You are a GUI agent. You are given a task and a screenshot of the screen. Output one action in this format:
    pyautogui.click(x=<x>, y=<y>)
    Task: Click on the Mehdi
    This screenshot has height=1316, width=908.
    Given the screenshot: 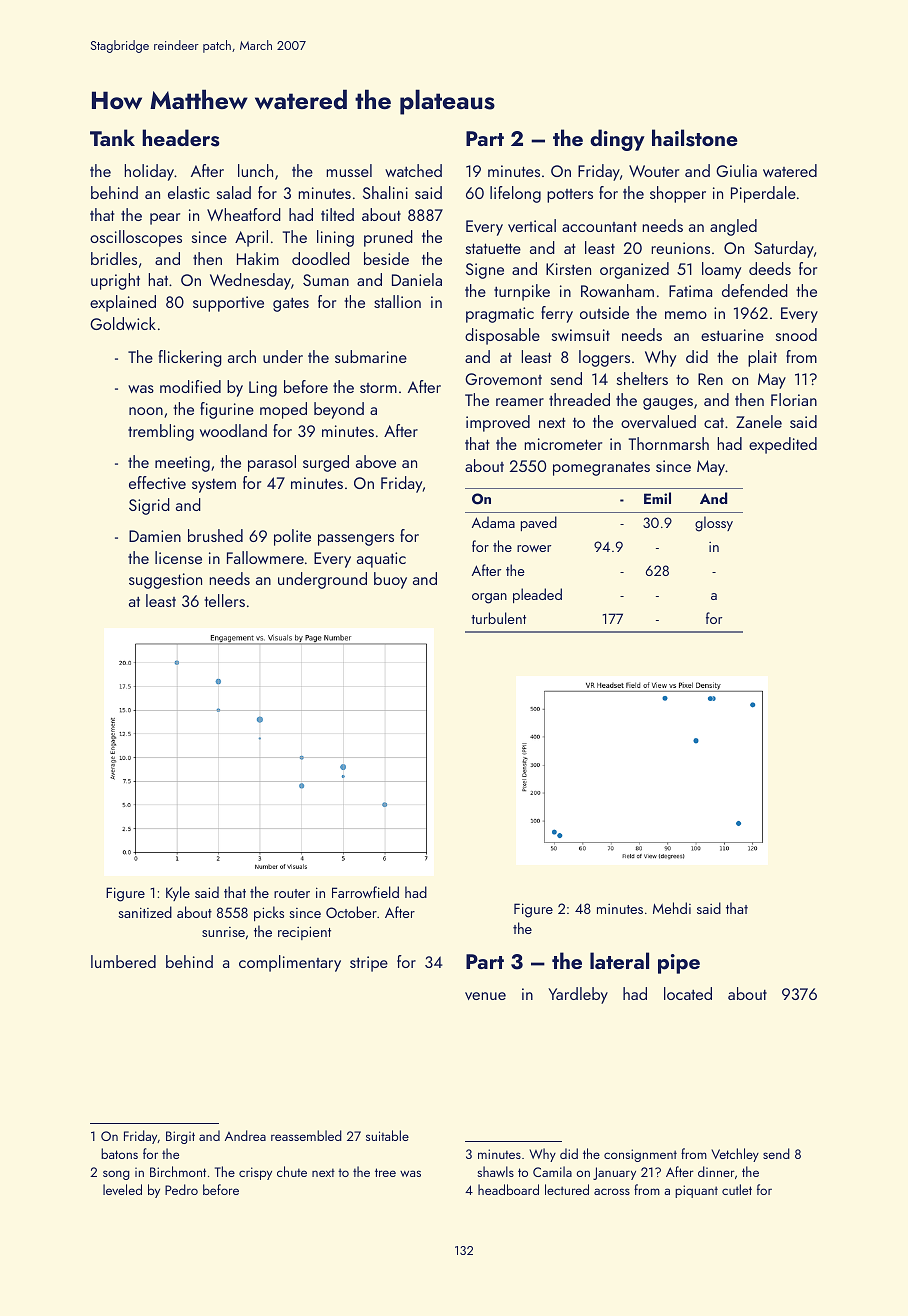 What is the action you would take?
    pyautogui.click(x=672, y=908)
